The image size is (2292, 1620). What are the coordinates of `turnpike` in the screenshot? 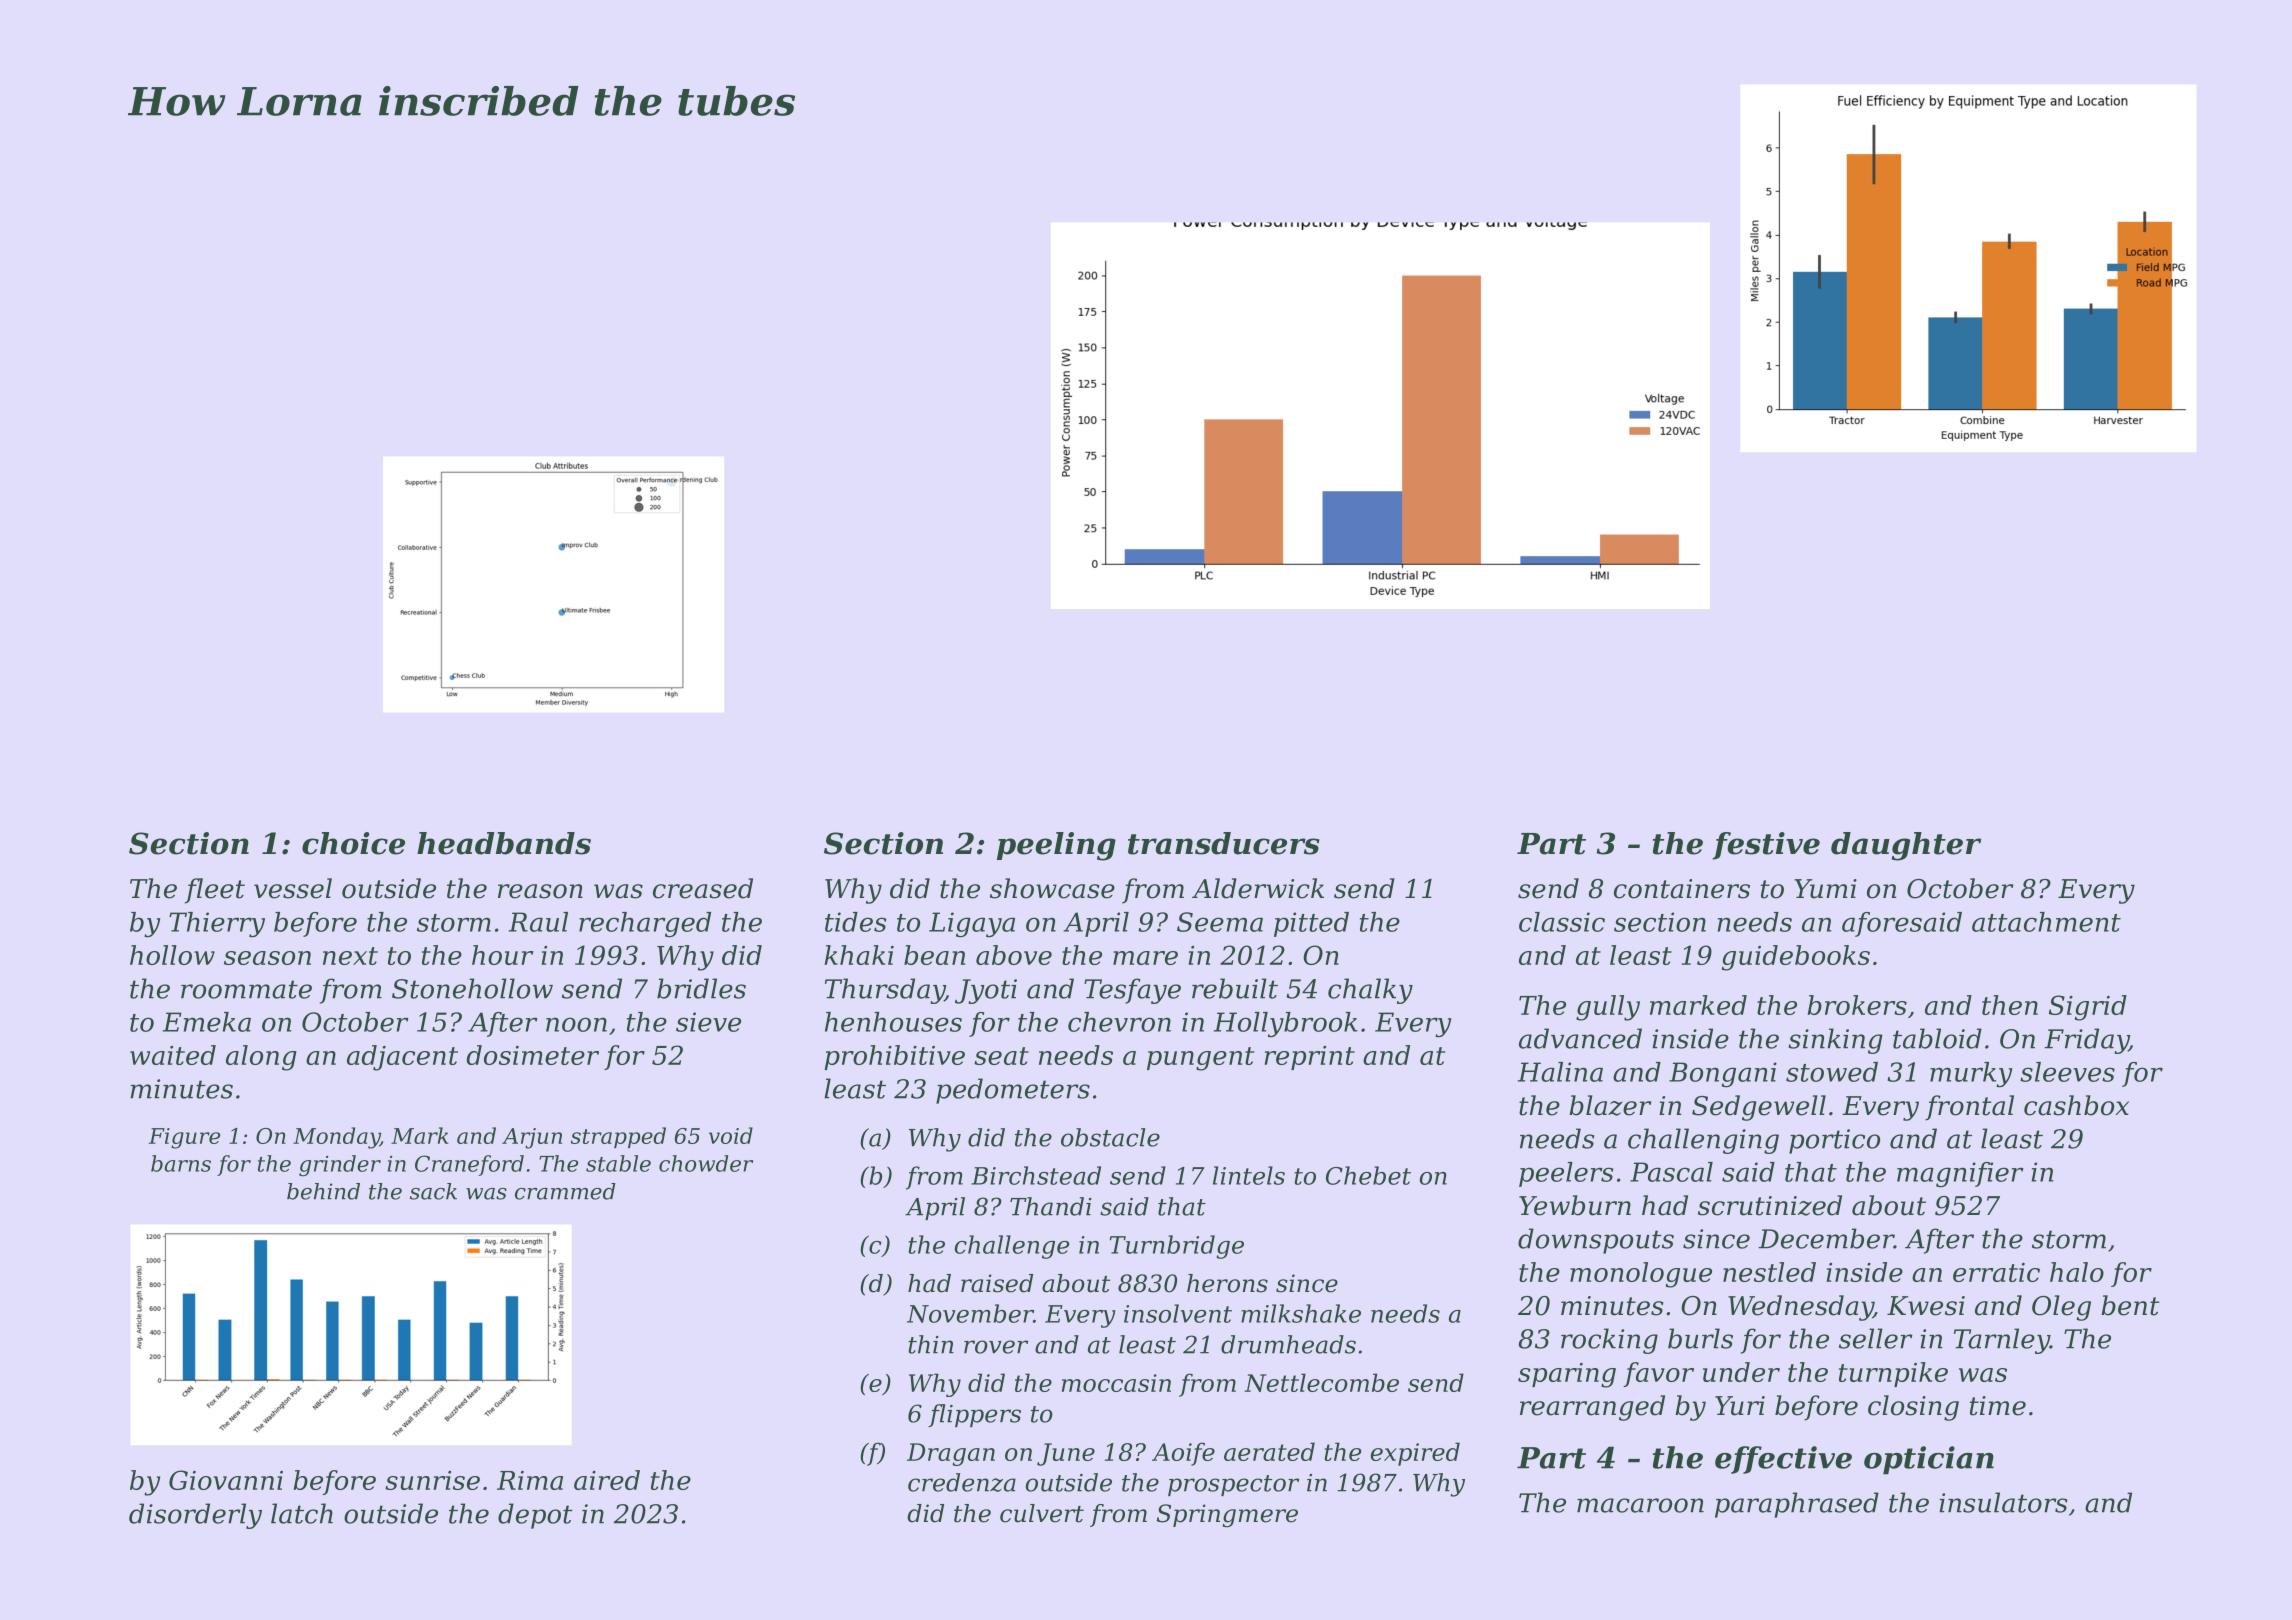 It's located at (1893, 1374).
